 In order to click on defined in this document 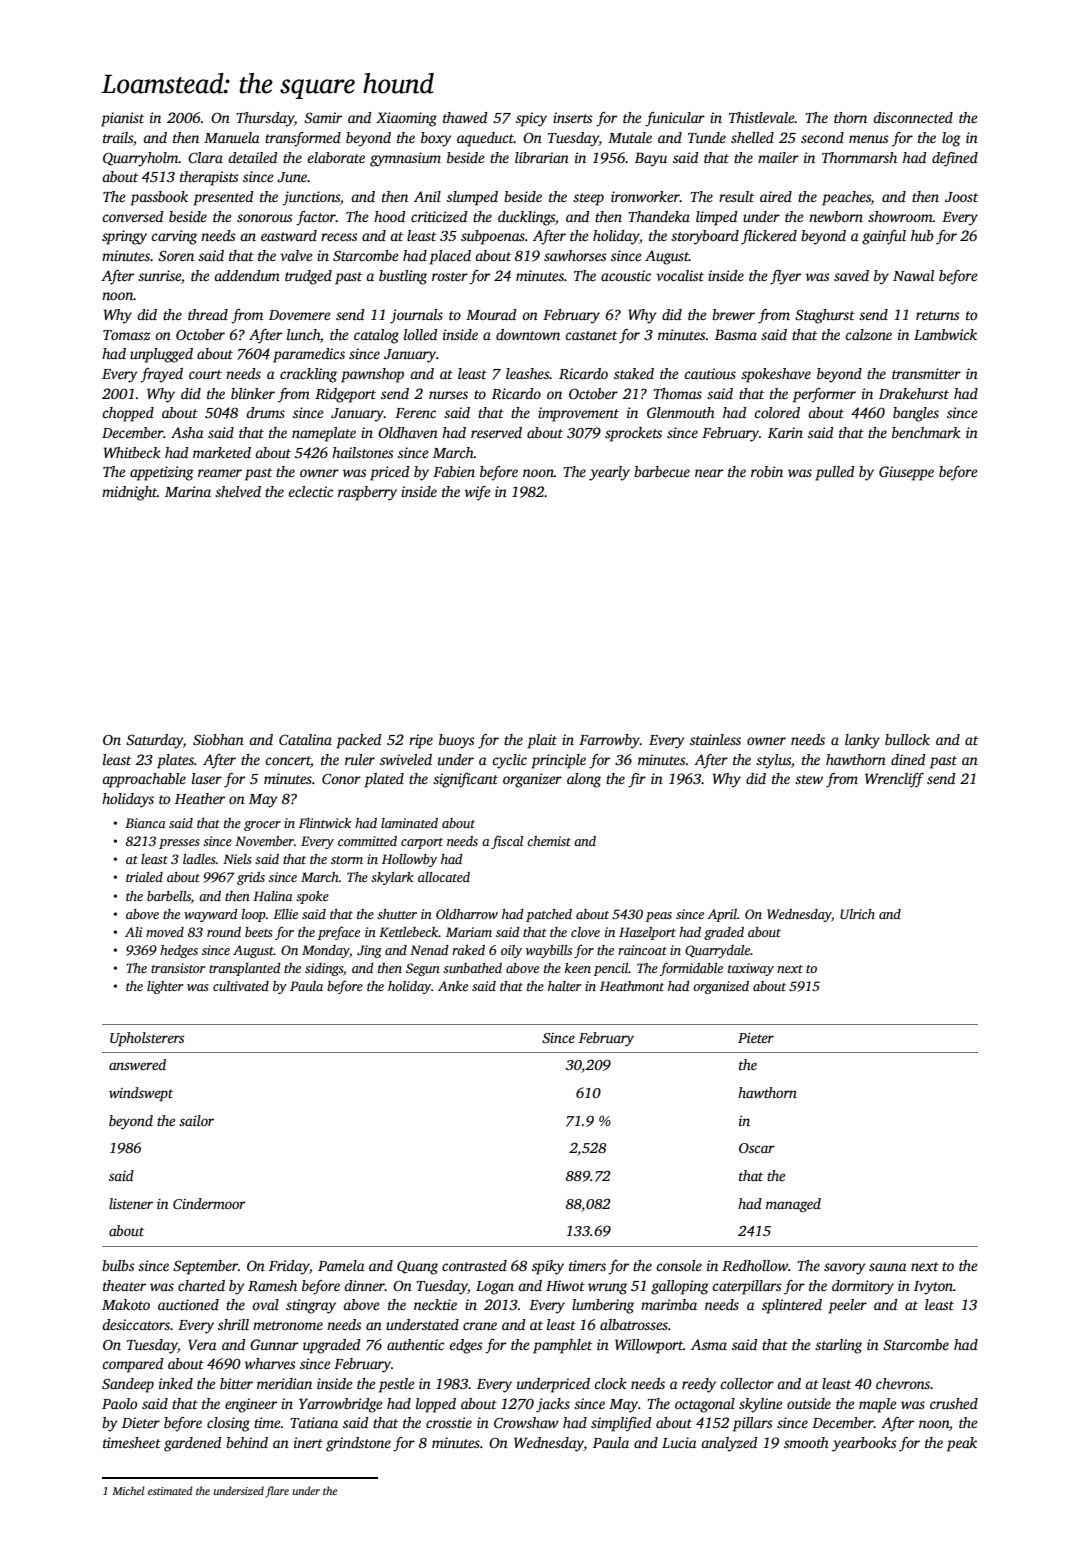, I will do `click(955, 159)`.
